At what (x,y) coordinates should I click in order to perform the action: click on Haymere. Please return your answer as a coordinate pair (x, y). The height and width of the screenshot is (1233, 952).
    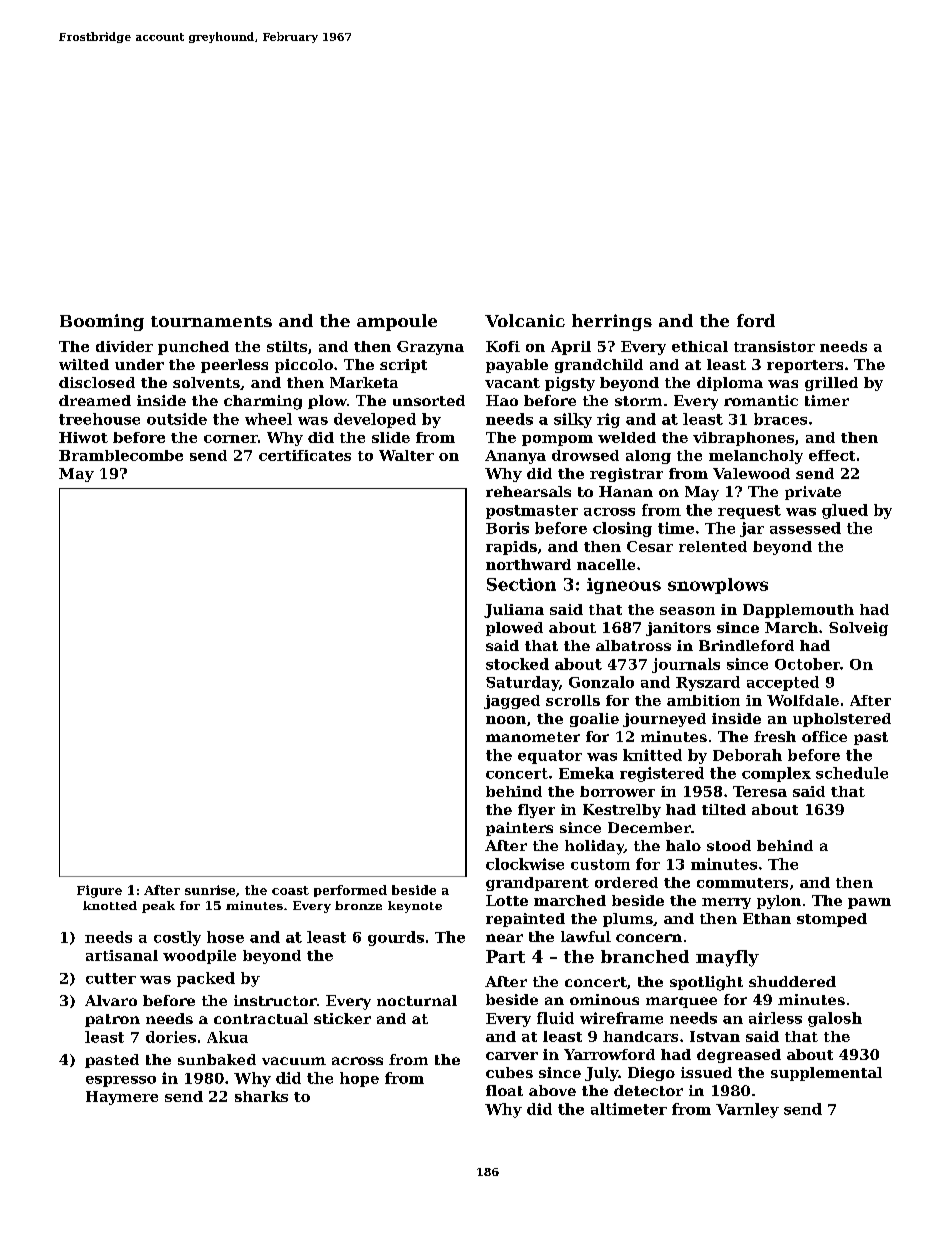
    Looking at the image, I should click on (122, 1098).
